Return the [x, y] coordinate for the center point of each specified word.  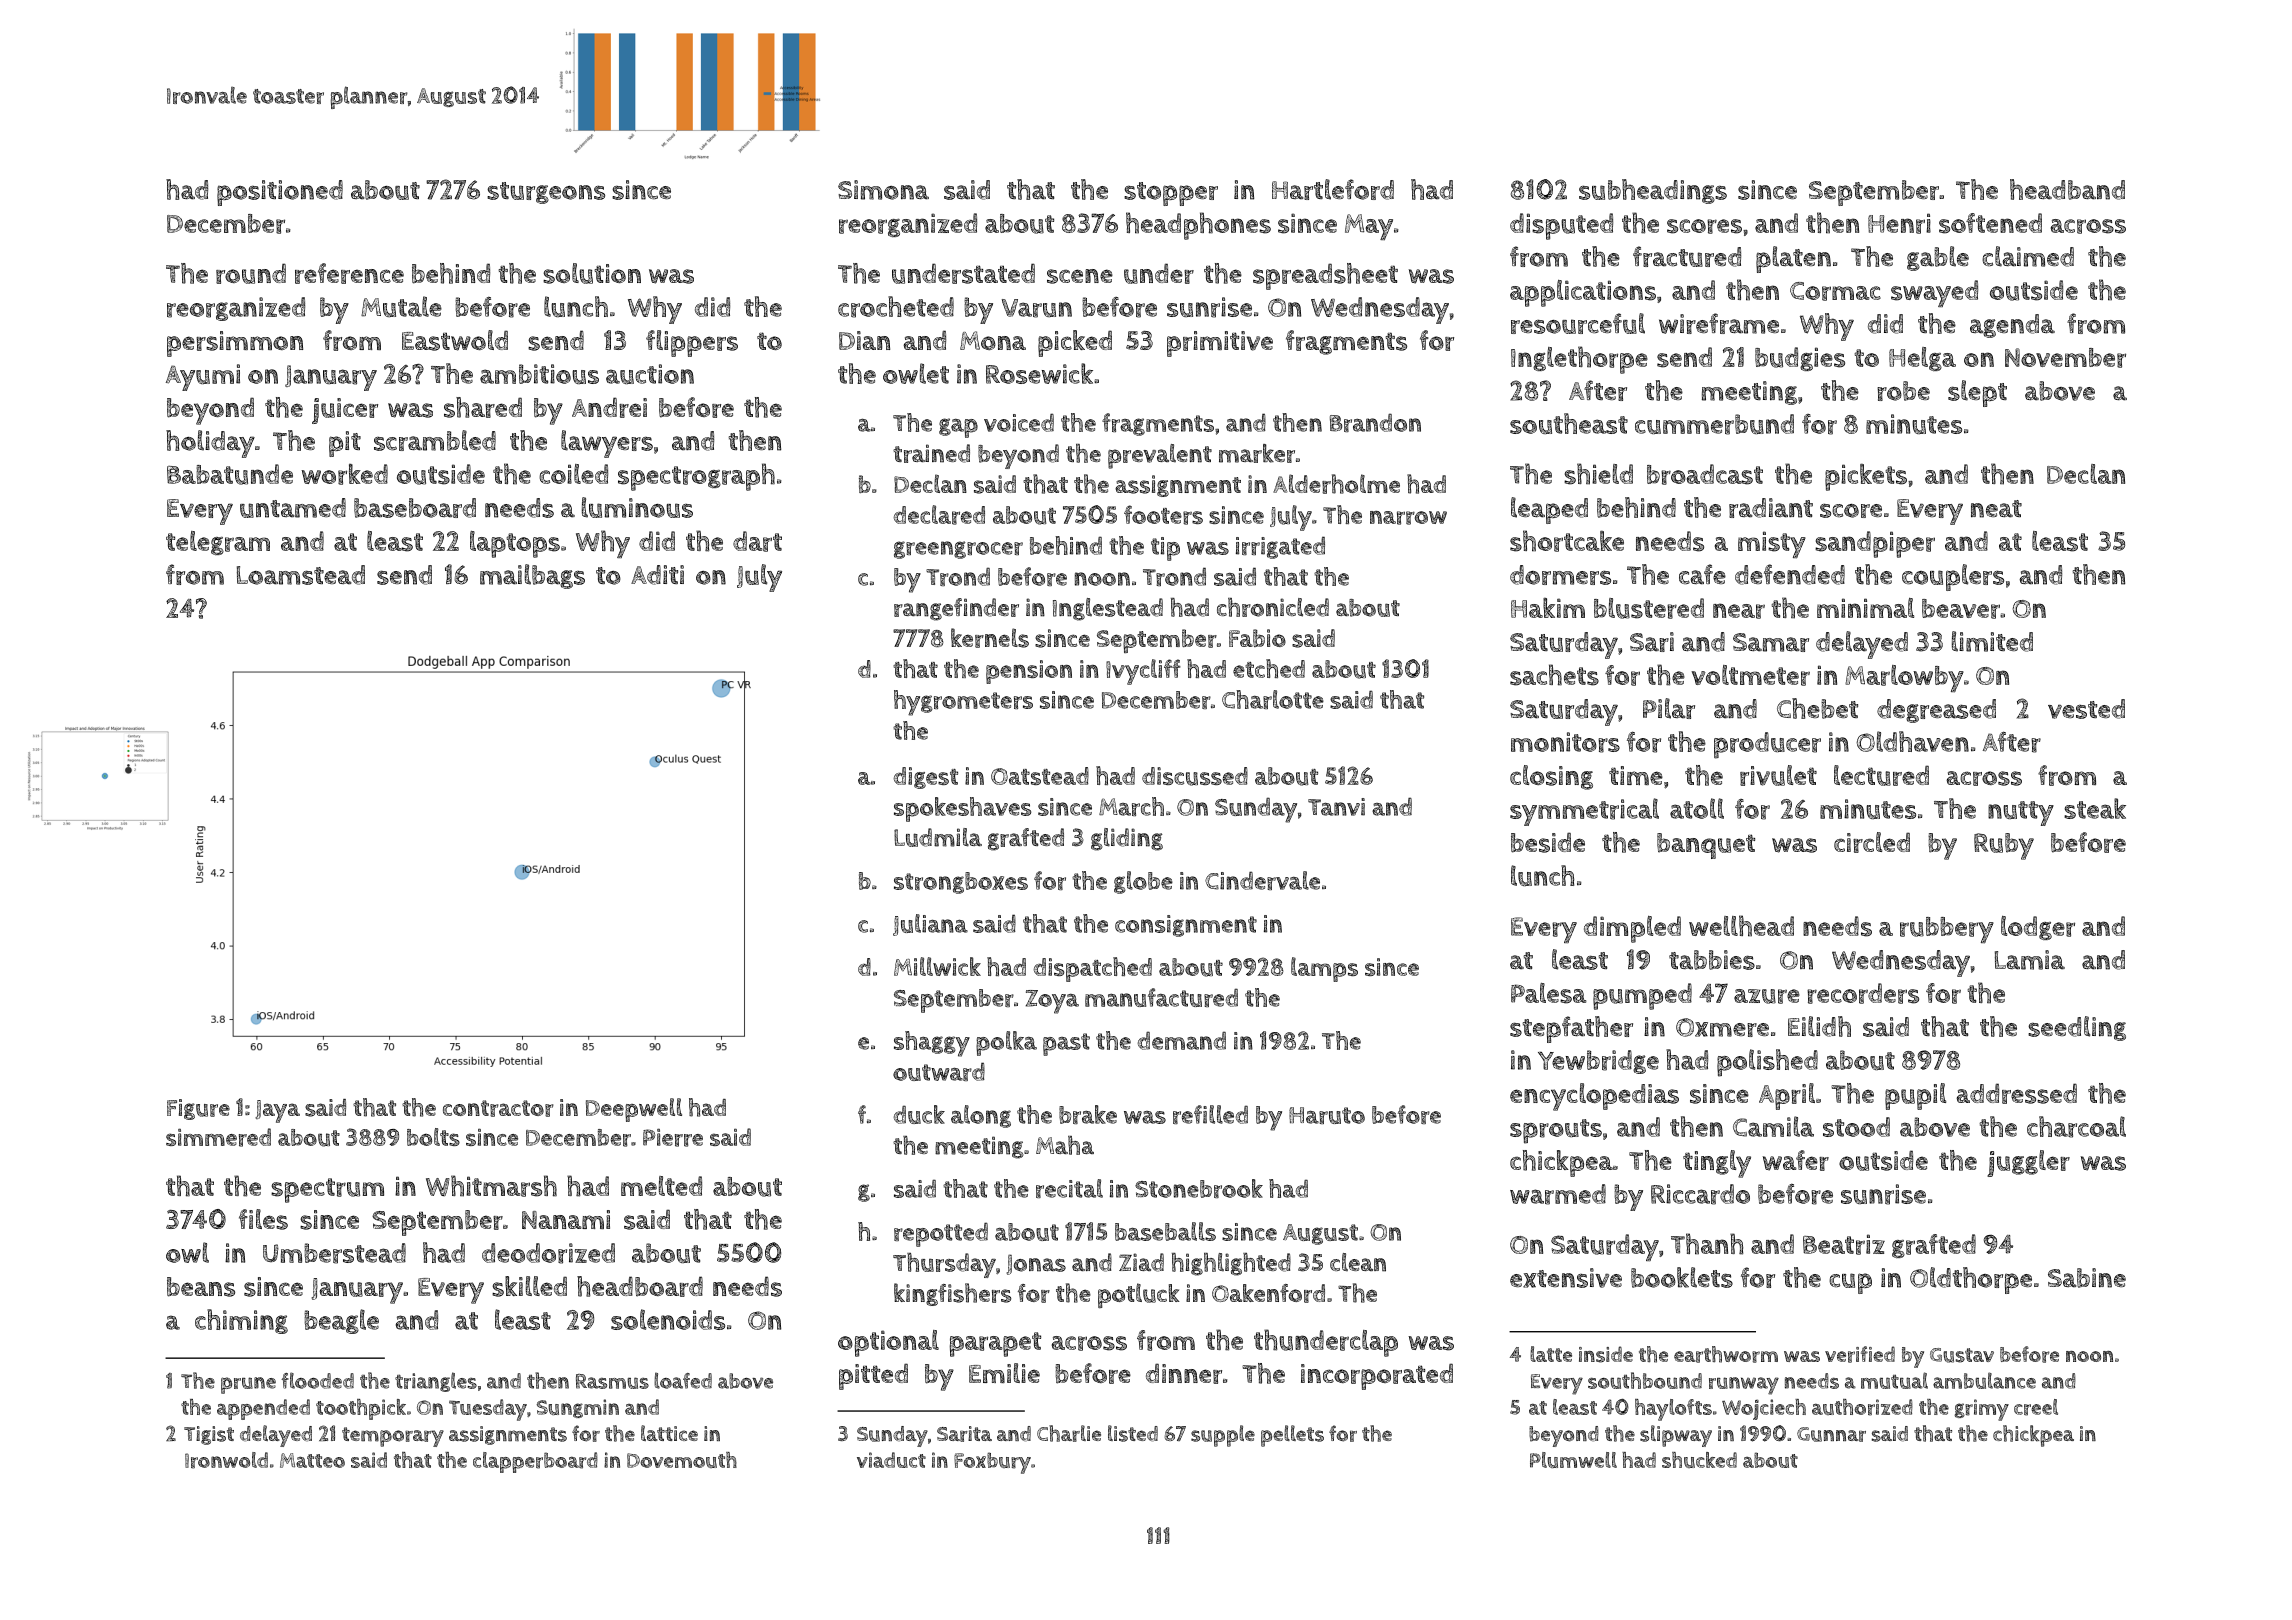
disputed [1561, 226]
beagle [341, 1321]
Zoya [1052, 1002]
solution [592, 273]
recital [1069, 1188]
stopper [1171, 194]
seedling [2077, 1028]
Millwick [937, 966]
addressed [2016, 1093]
